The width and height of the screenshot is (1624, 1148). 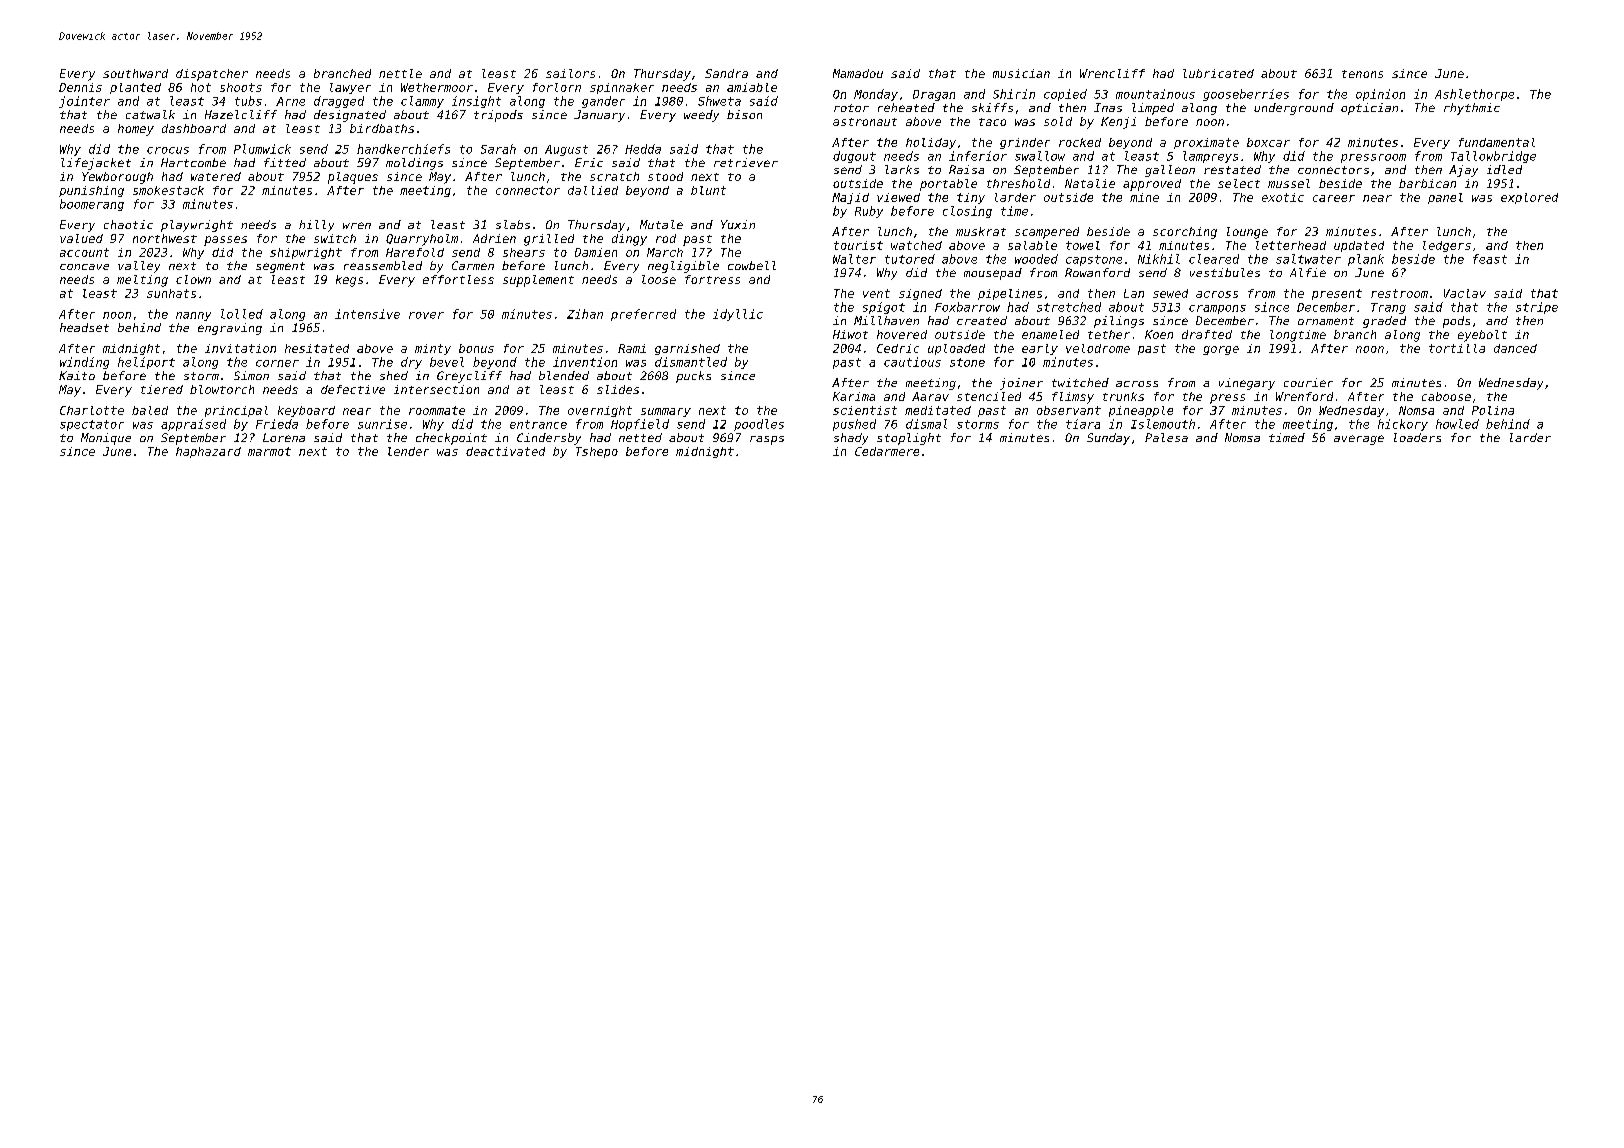 I want to click on proximate, so click(x=1206, y=143).
